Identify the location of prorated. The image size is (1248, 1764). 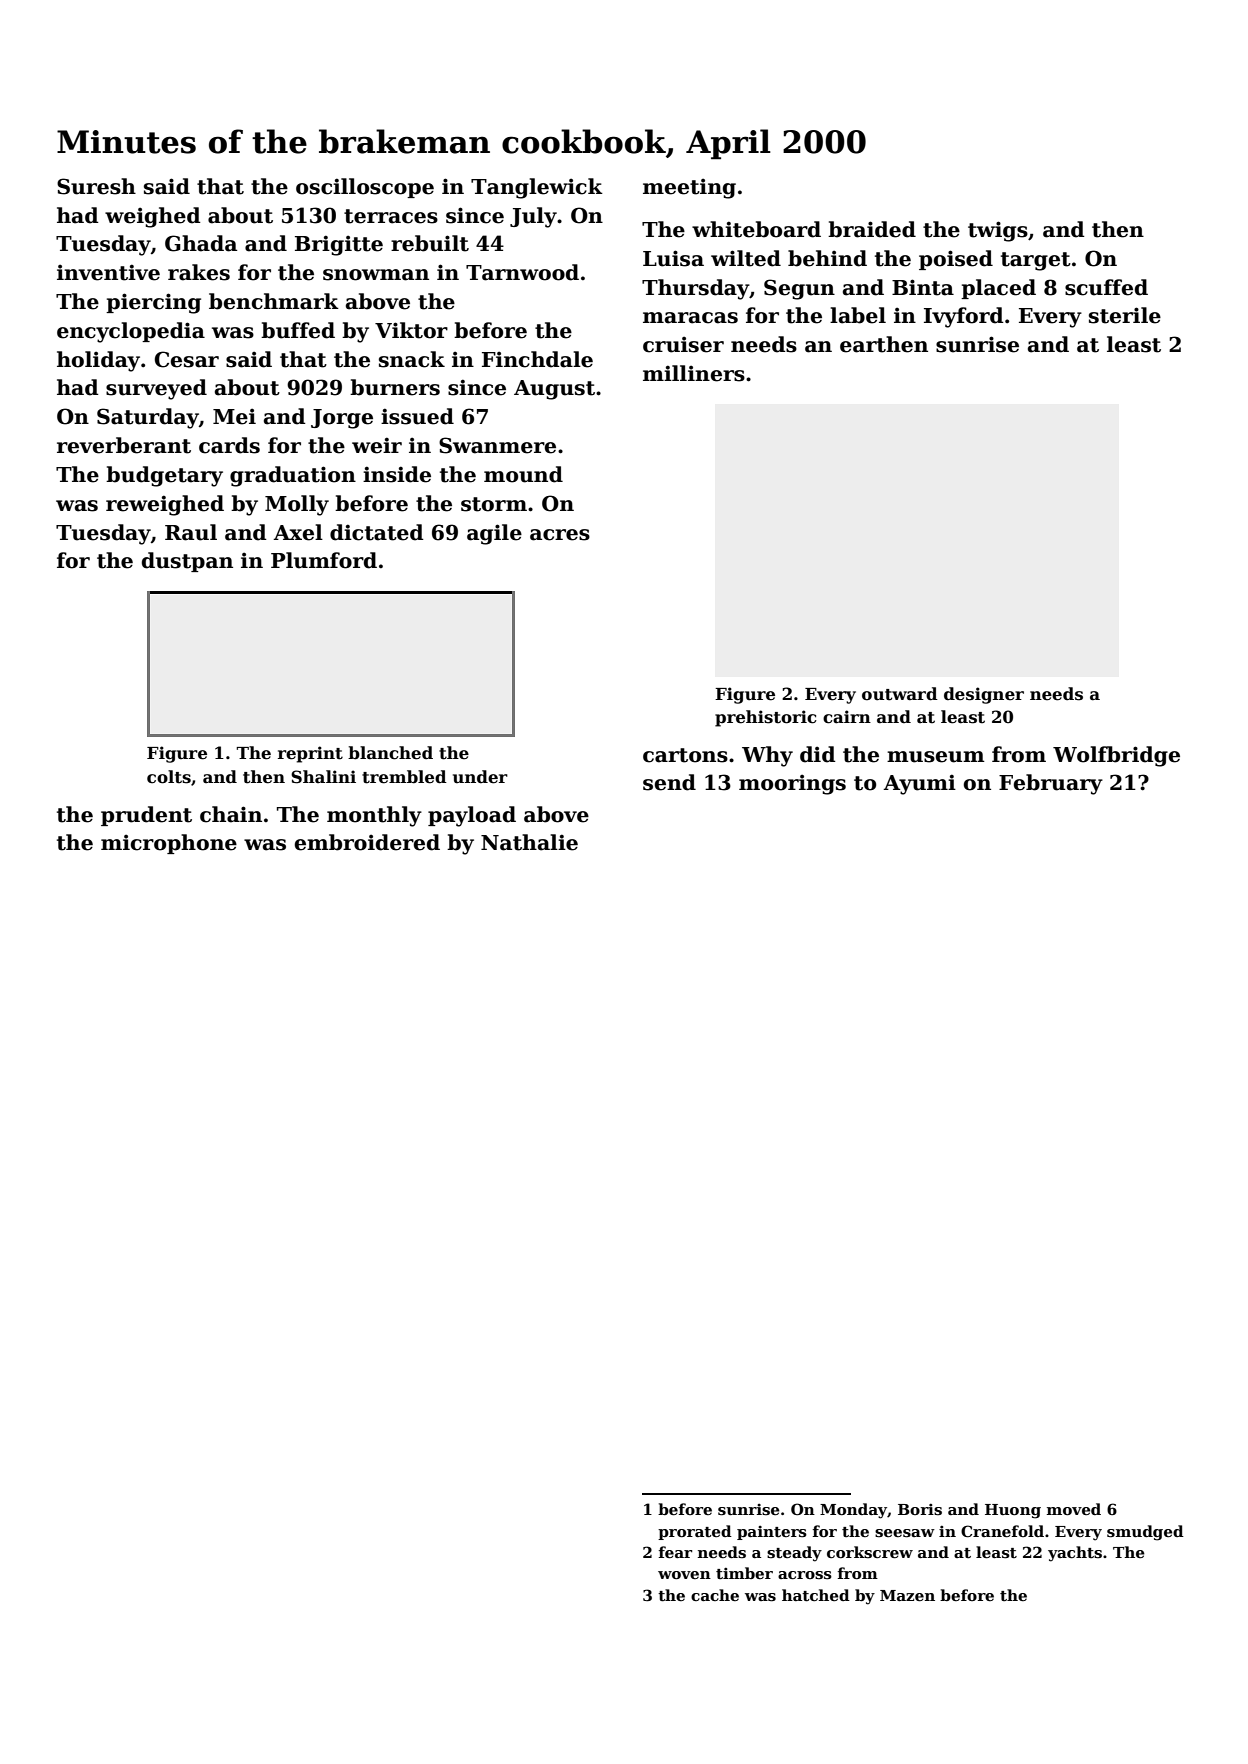
(695, 1532).
